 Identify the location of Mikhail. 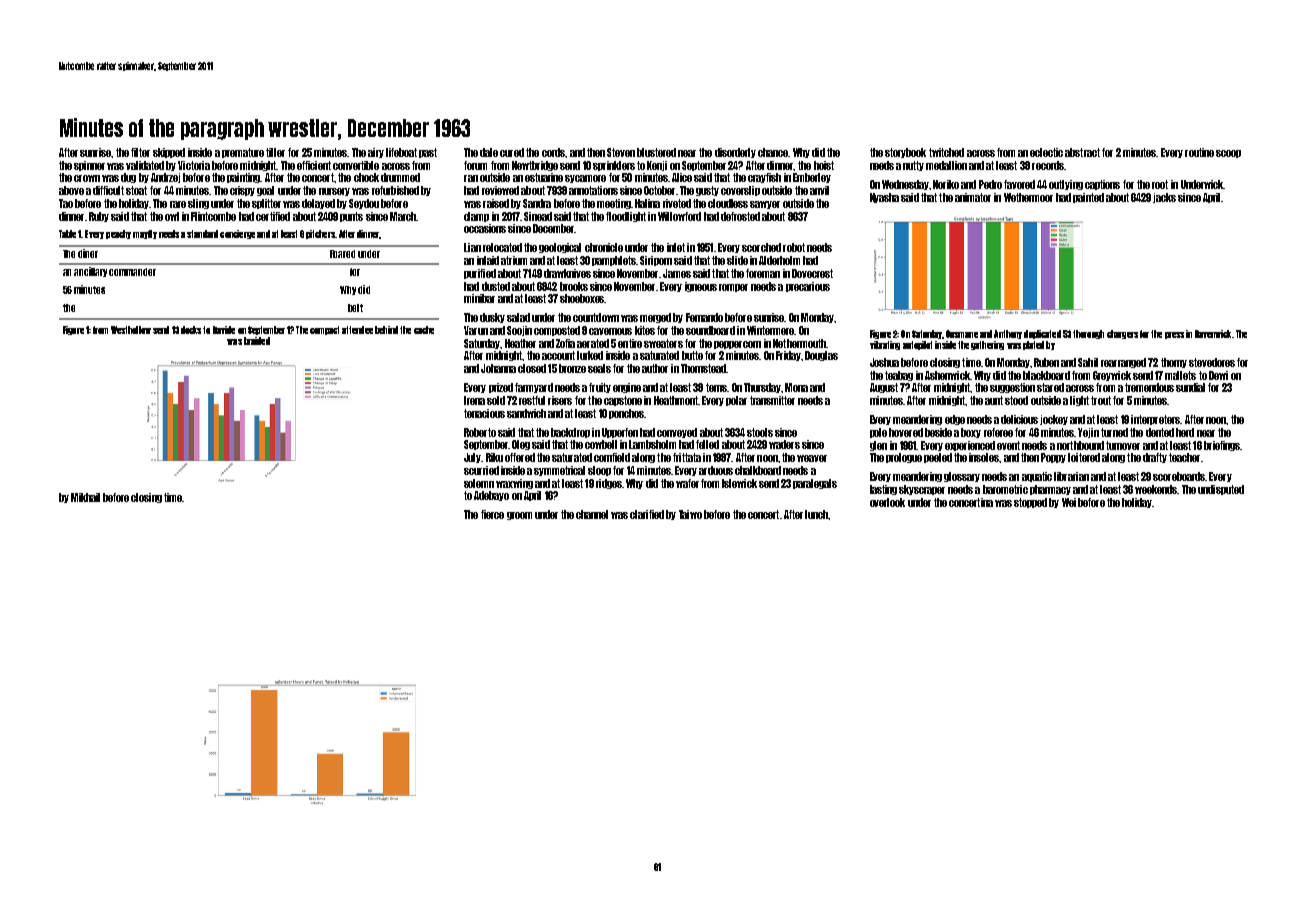
(85, 497).
